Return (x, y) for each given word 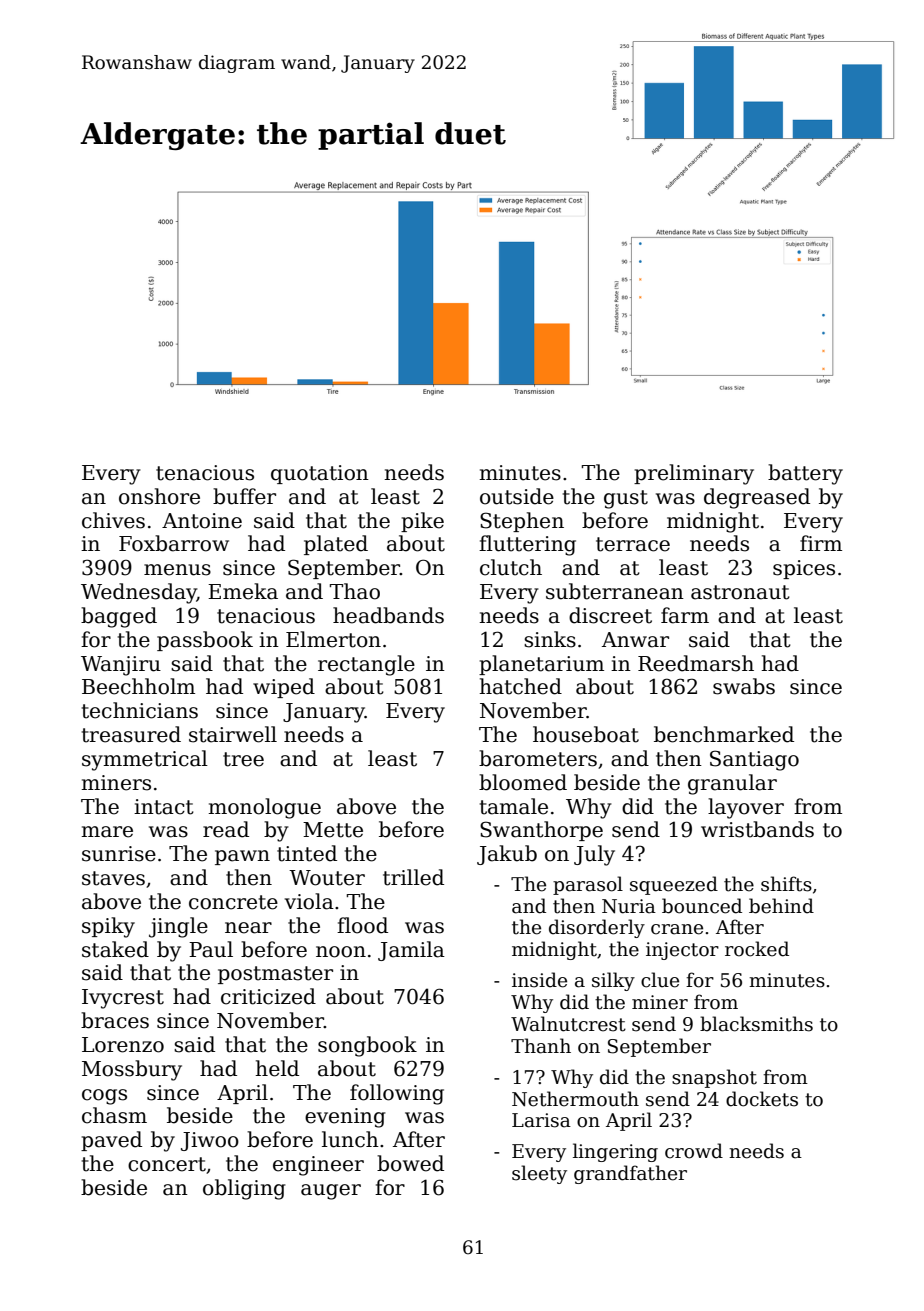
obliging (244, 1189)
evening (345, 1118)
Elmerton (333, 639)
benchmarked (724, 734)
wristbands (757, 829)
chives (113, 520)
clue (660, 980)
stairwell (233, 734)
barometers (538, 758)
